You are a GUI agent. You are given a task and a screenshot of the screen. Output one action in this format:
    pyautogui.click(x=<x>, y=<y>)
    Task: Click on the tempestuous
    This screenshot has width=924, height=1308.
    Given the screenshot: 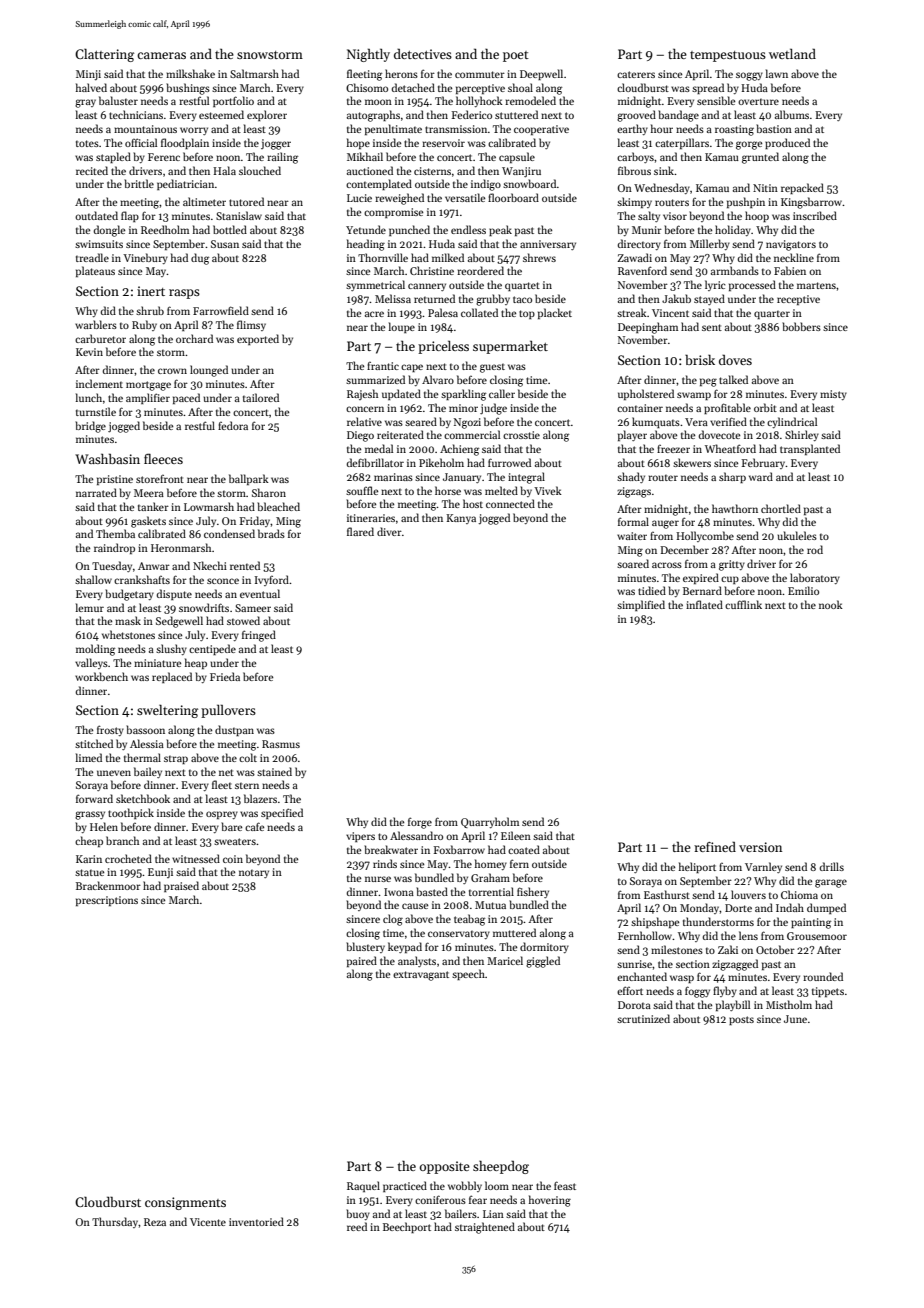 What is the action you would take?
    pyautogui.click(x=728, y=56)
